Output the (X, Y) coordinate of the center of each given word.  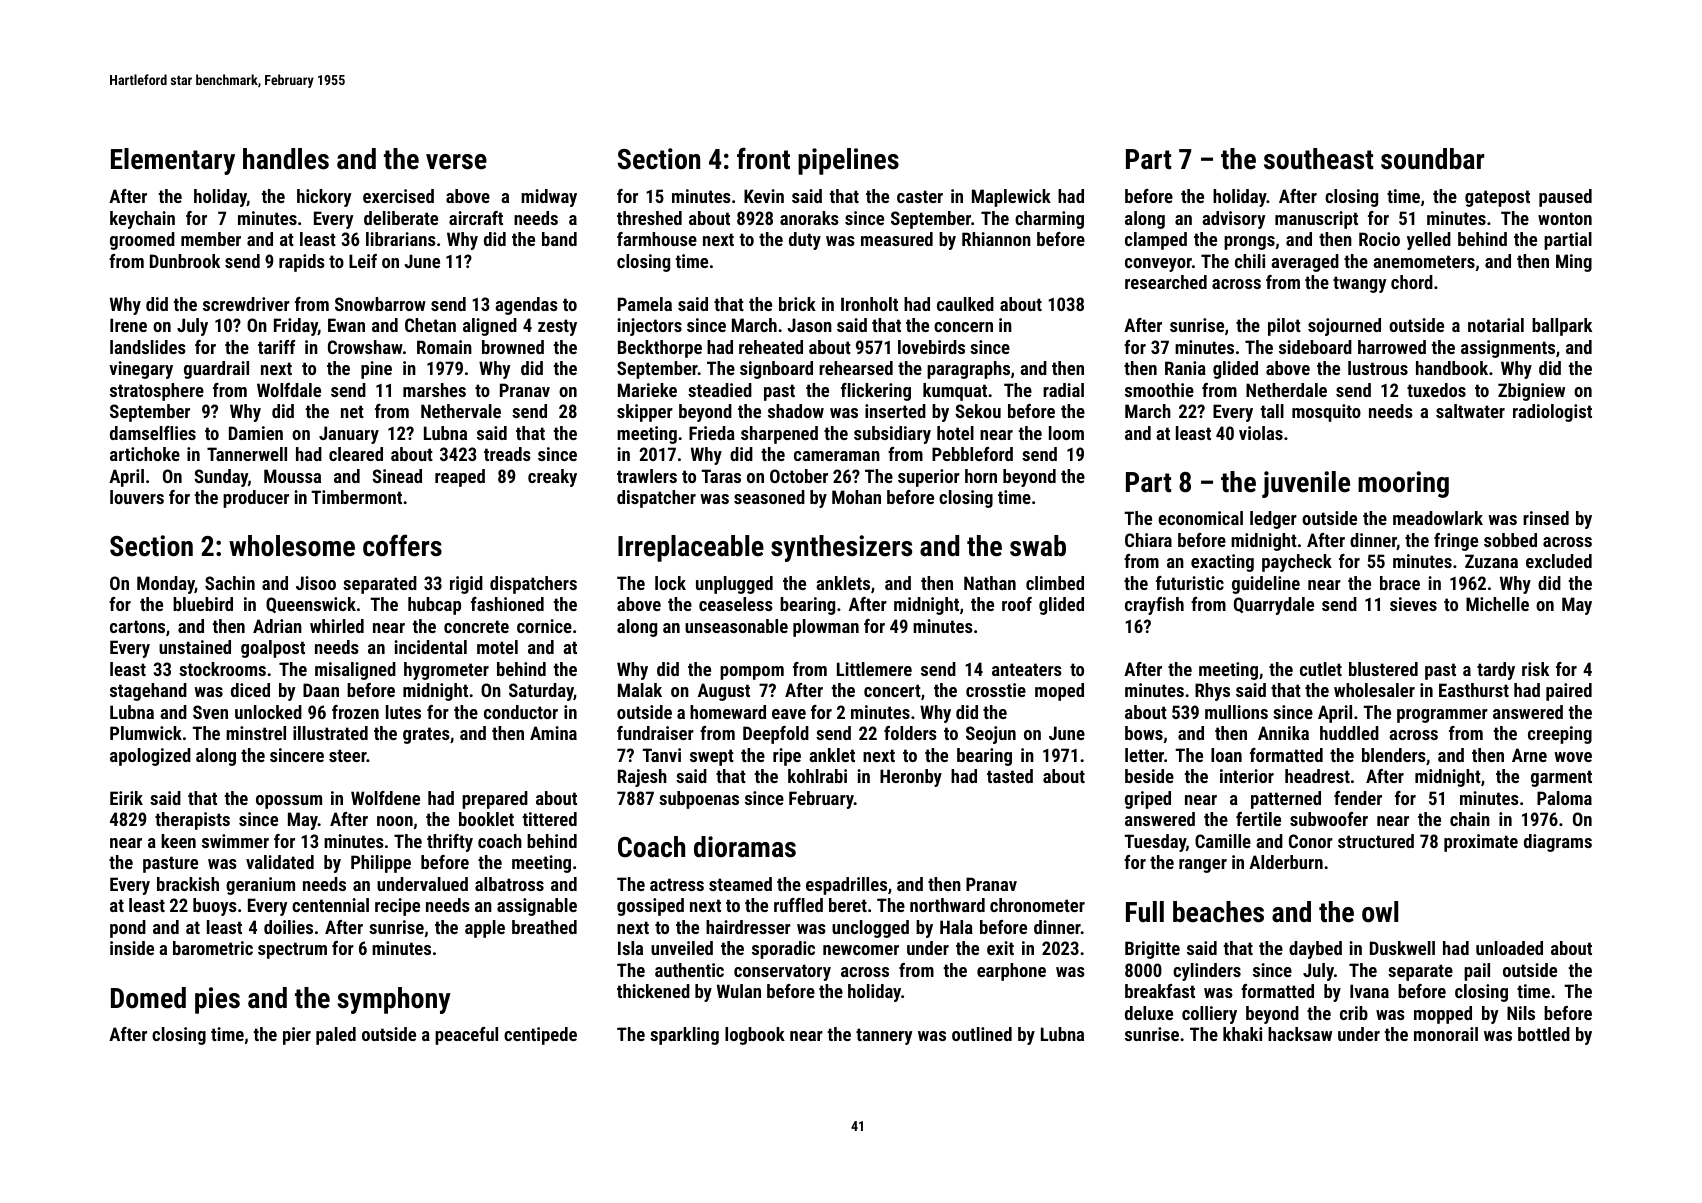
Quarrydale (1274, 606)
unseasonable (736, 626)
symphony (394, 1000)
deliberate (401, 218)
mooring (1403, 484)
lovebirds (931, 347)
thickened (653, 991)
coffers (402, 545)
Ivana (1369, 991)
